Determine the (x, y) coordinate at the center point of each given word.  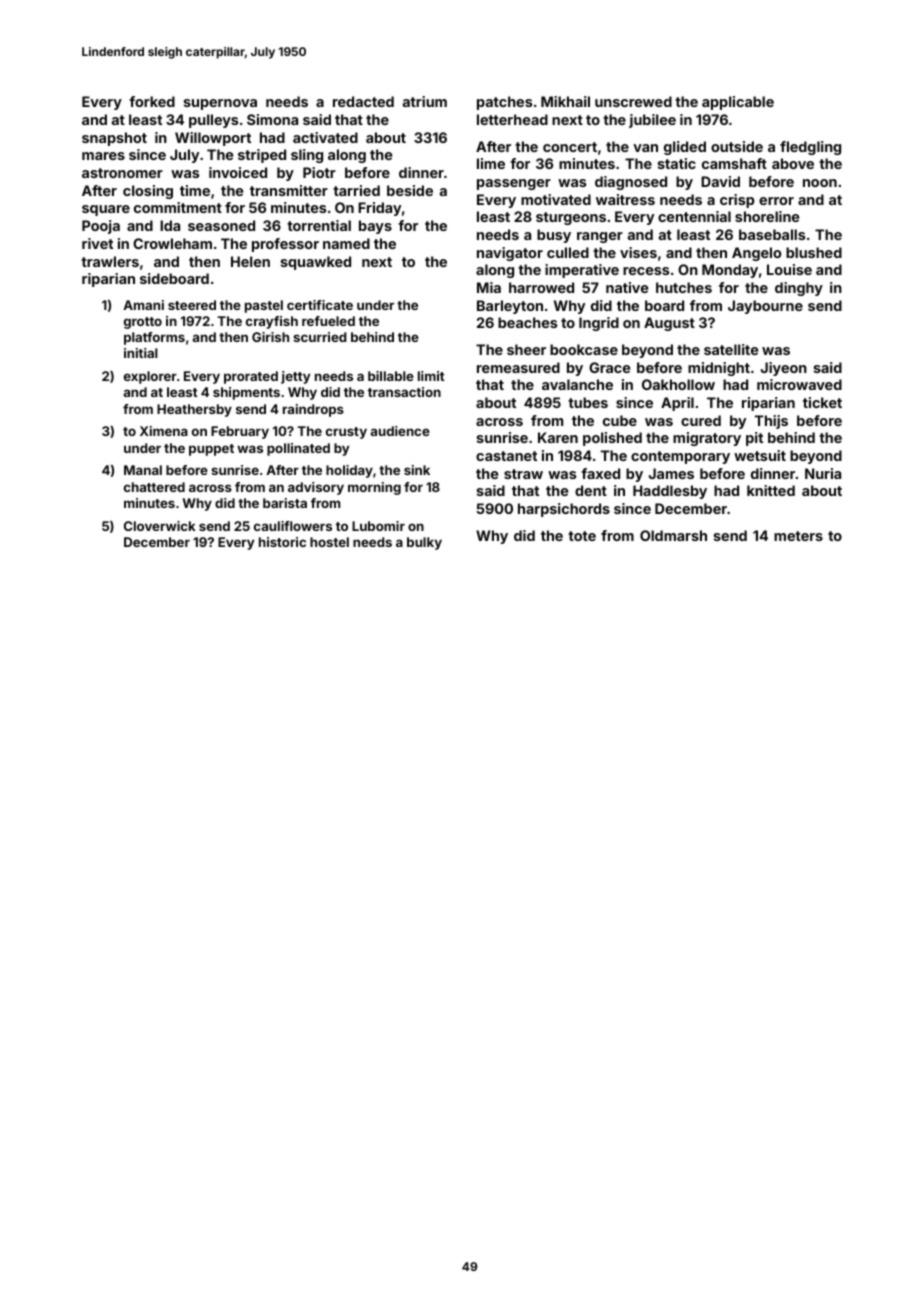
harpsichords (564, 510)
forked (152, 101)
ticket (822, 402)
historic (282, 542)
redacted (363, 101)
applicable (738, 103)
